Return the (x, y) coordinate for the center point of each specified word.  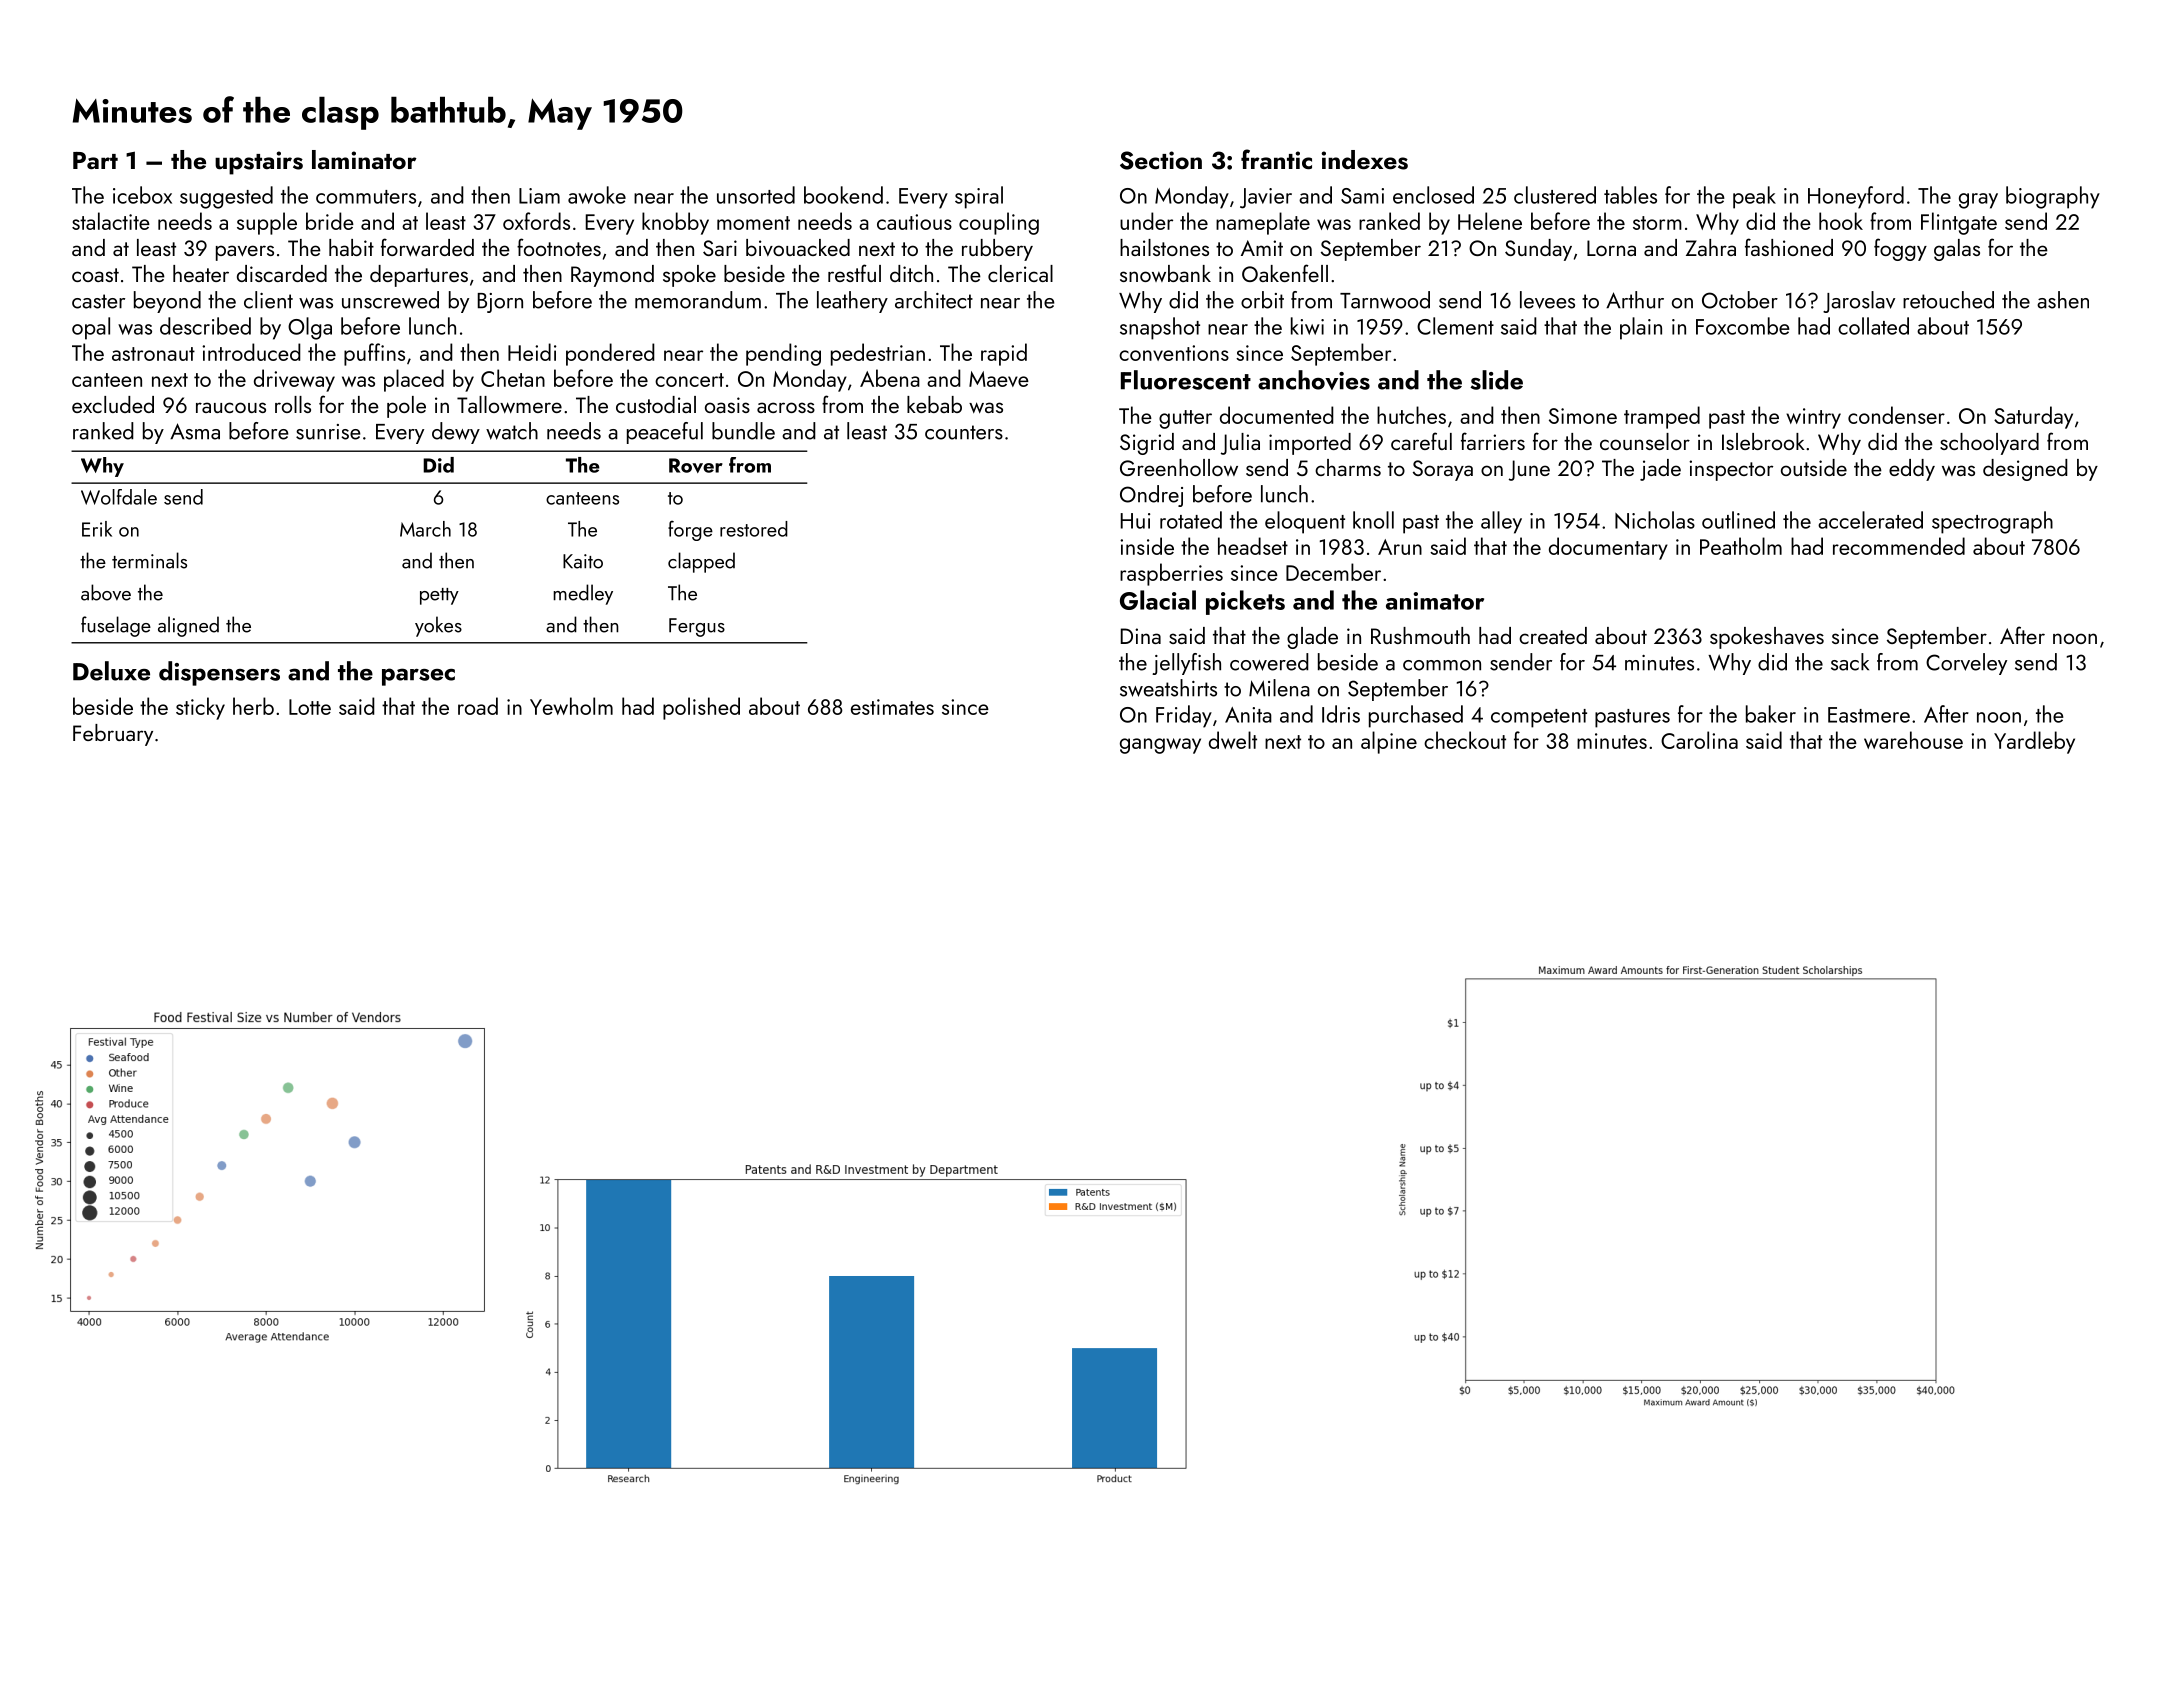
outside (1814, 467)
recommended (1899, 546)
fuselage (116, 626)
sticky (200, 708)
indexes (1364, 160)
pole (406, 407)
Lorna (1611, 248)
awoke (597, 195)
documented (1277, 415)
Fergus (697, 627)
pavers (245, 253)
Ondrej (1151, 496)
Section (1161, 160)
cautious (914, 222)
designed (2025, 470)
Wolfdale (119, 497)
